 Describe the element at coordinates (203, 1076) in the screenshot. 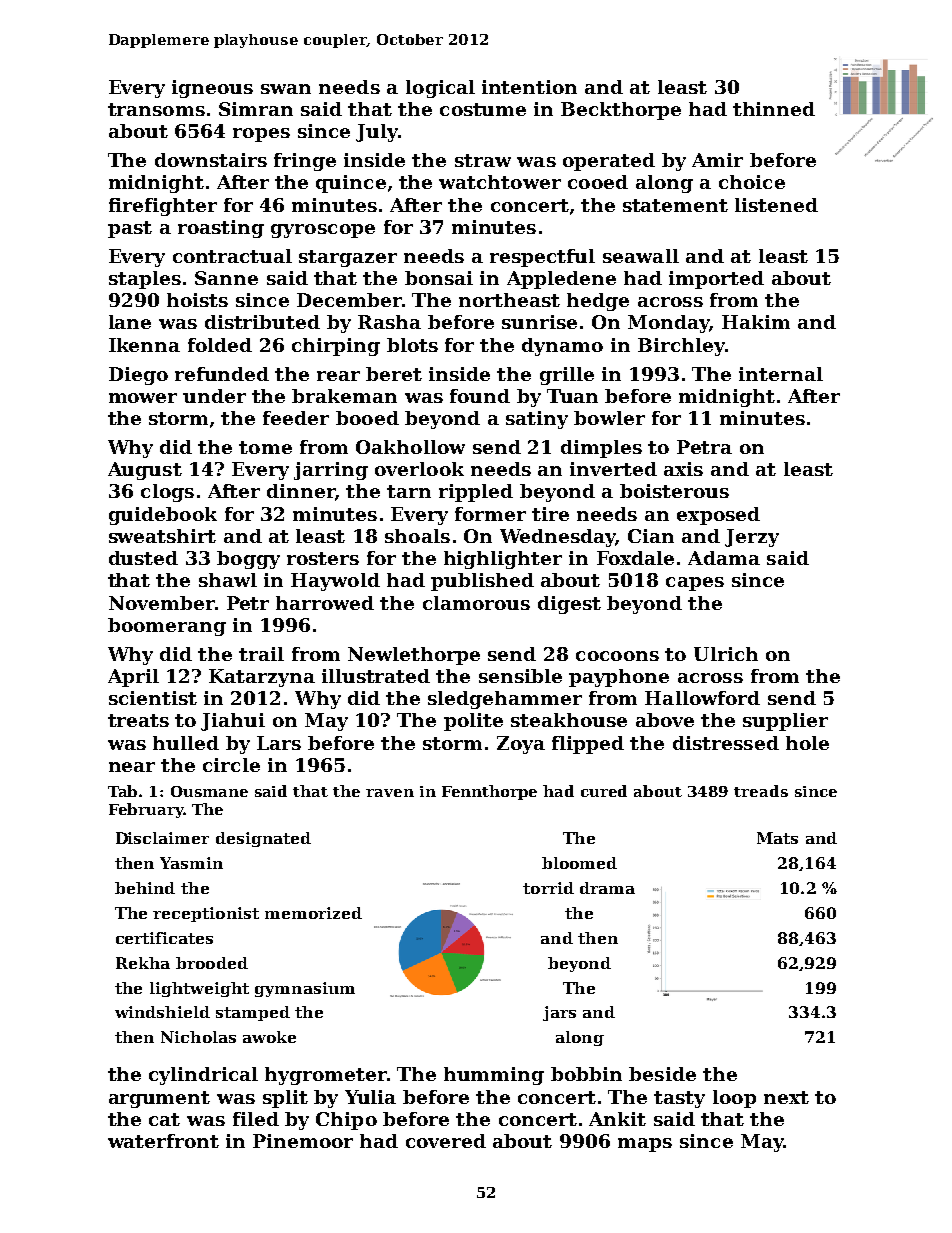

I see `cylindrical` at that location.
